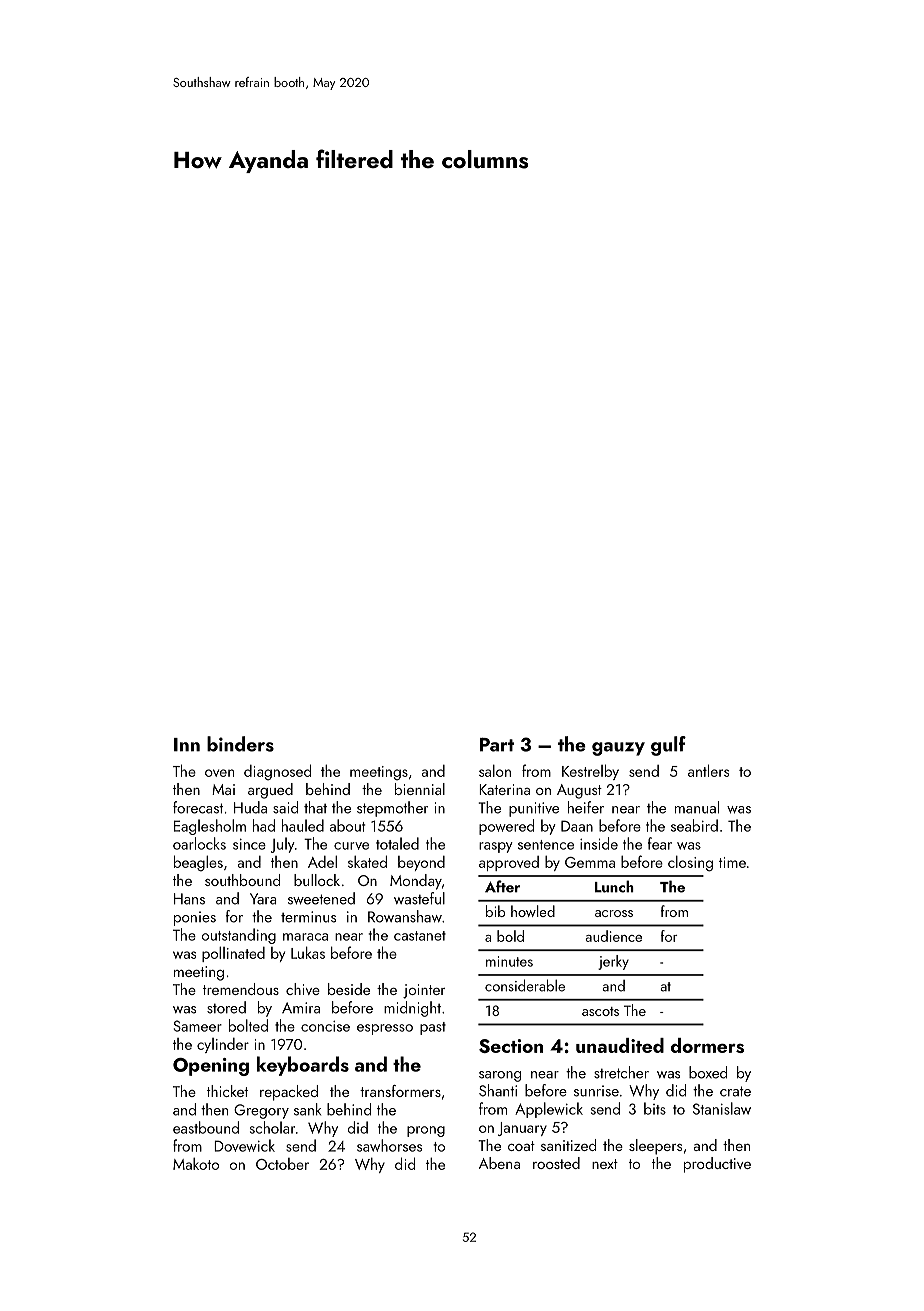 This screenshot has height=1311, width=924. What do you see at coordinates (242, 880) in the screenshot?
I see `southbound` at bounding box center [242, 880].
